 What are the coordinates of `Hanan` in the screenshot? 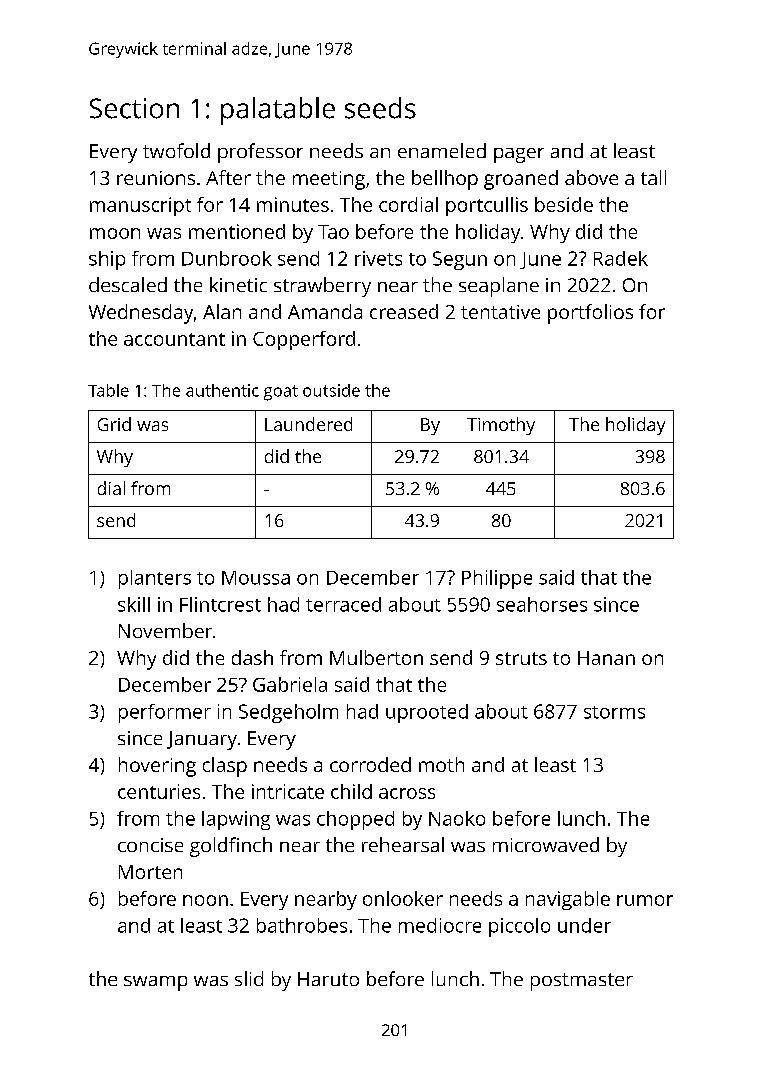 It's located at (606, 658).
